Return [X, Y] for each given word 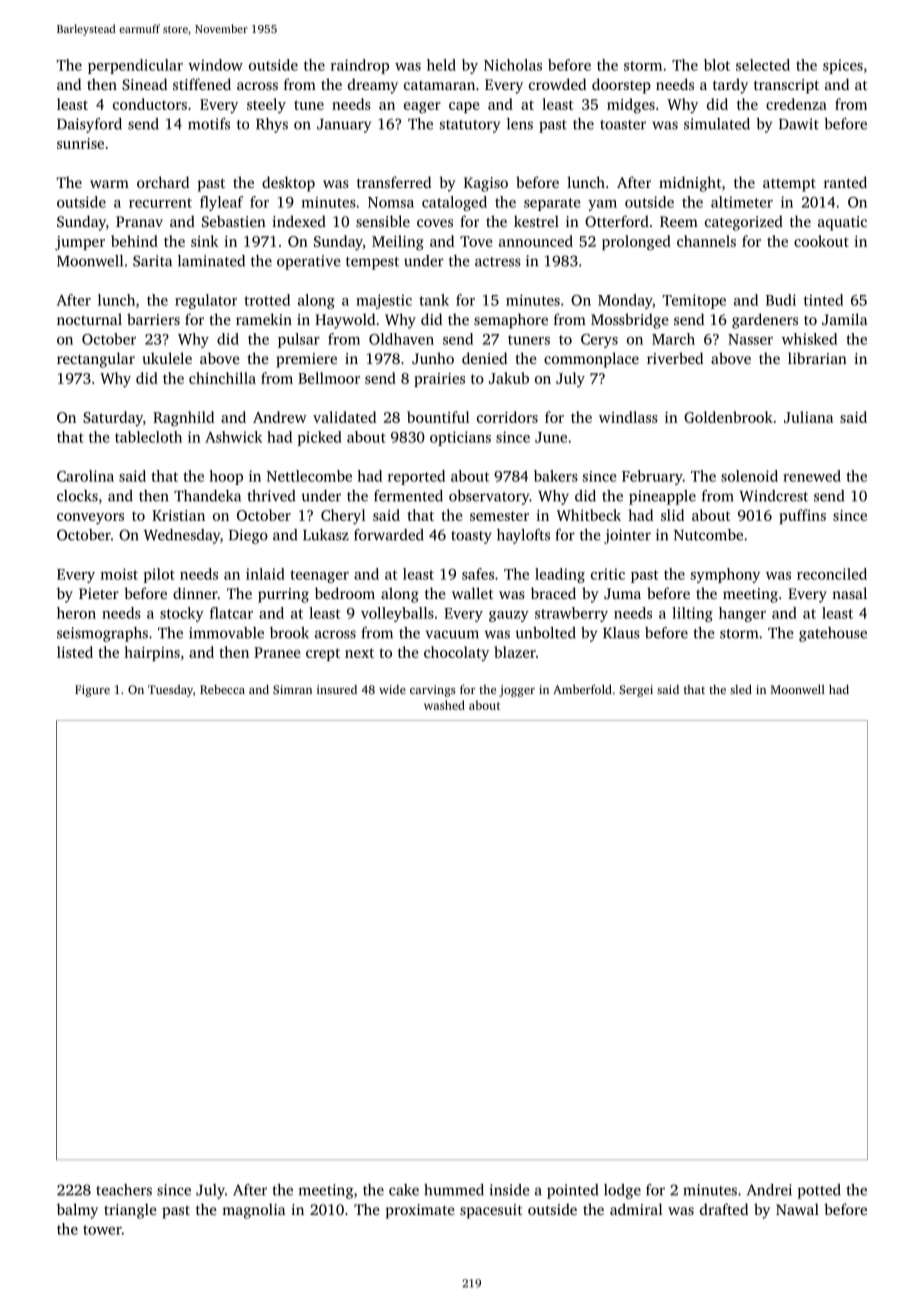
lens [520, 124]
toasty [471, 537]
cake [404, 1190]
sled [741, 689]
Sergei [636, 691]
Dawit [799, 124]
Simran [292, 689]
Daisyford [89, 125]
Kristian [178, 515]
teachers [124, 1190]
